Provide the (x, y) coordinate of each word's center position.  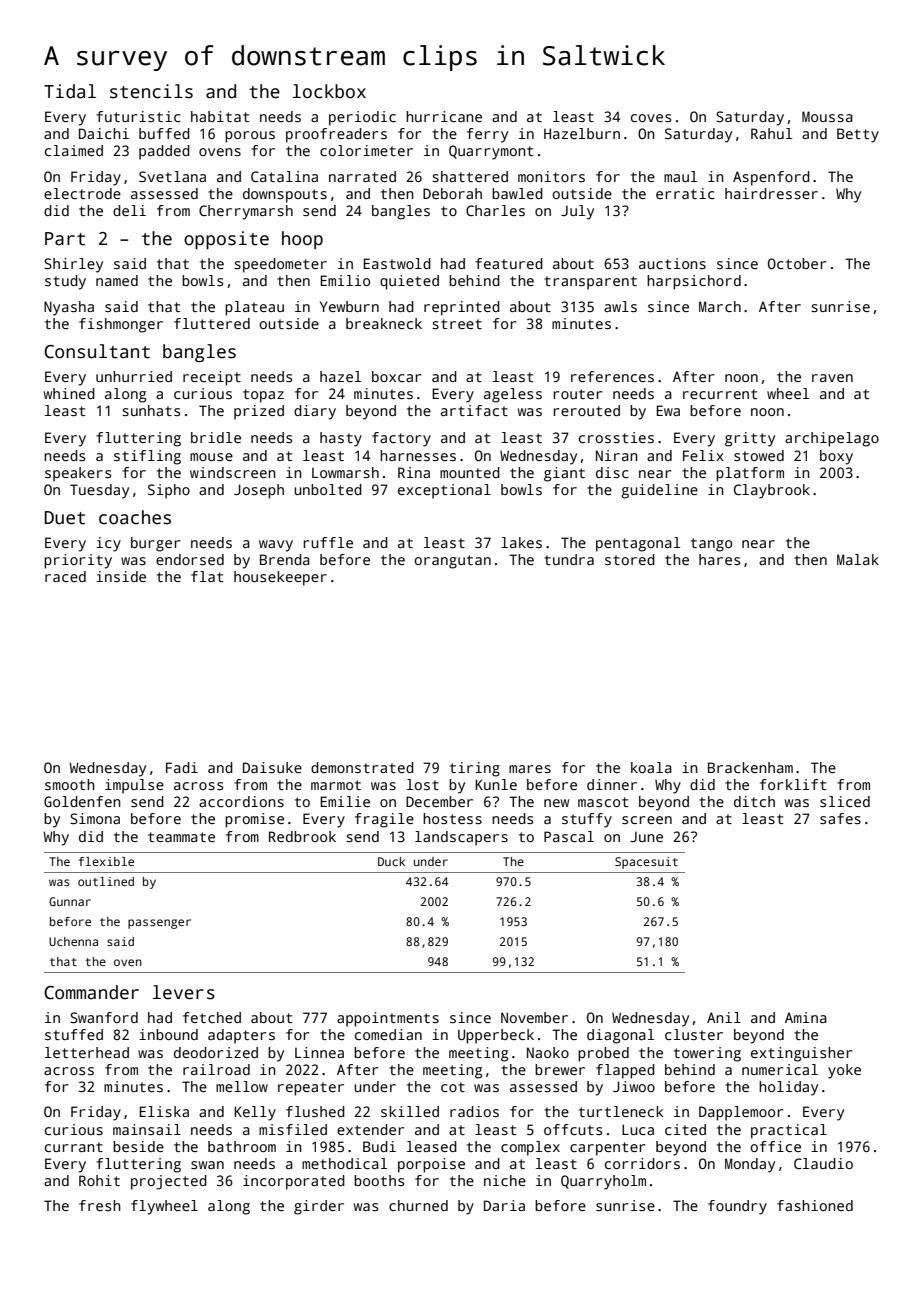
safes (840, 818)
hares (719, 559)
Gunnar (70, 901)
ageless (513, 395)
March (720, 306)
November (534, 1017)
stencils (151, 91)
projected (169, 1182)
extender (371, 1129)
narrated (362, 176)
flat (207, 576)
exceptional (444, 491)
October (797, 263)
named (117, 280)
